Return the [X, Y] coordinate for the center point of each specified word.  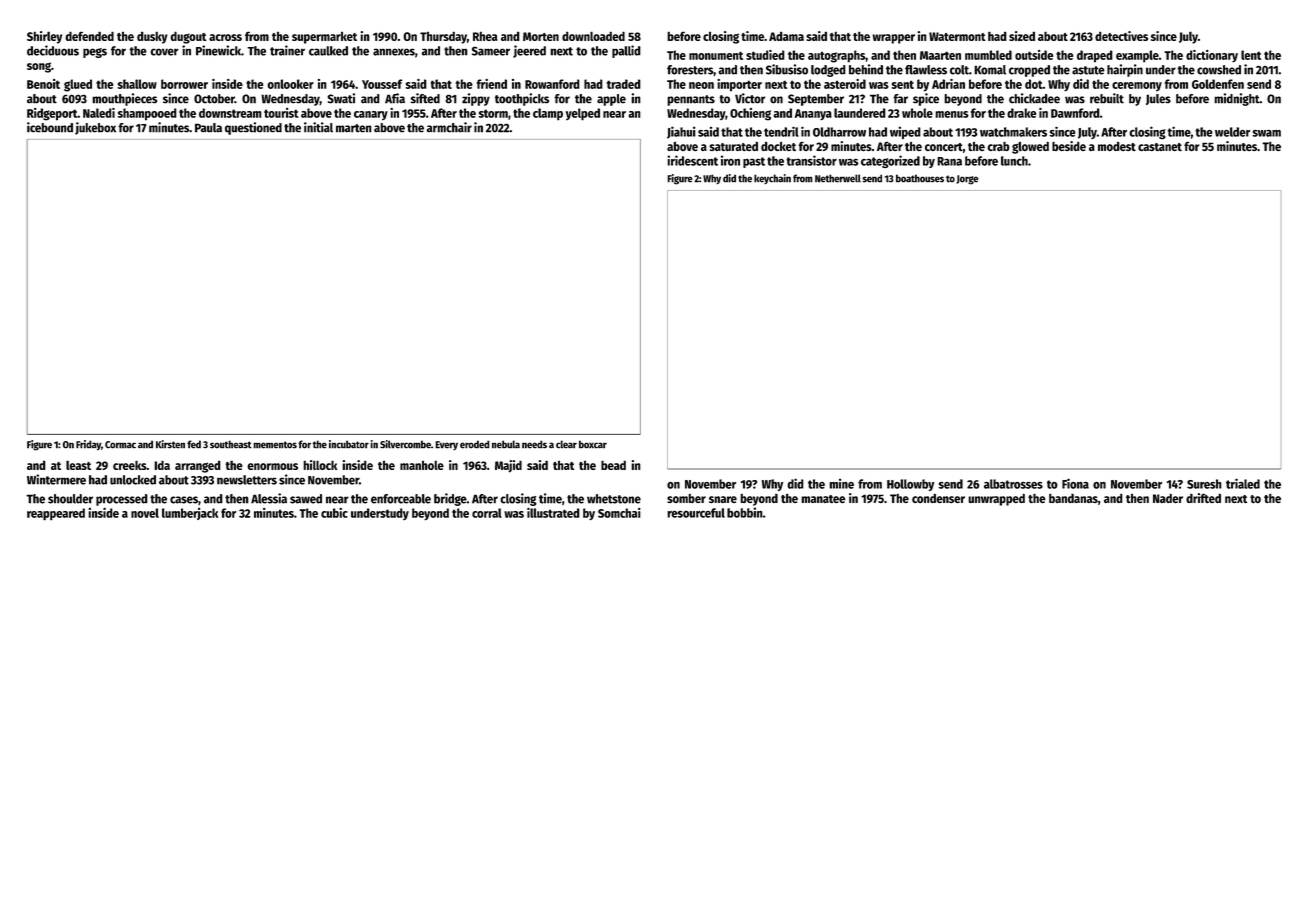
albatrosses [1013, 484]
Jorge [967, 180]
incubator [349, 444]
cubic [334, 513]
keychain [772, 179]
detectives [1121, 36]
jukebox [95, 128]
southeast [231, 444]
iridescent [692, 160]
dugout [188, 37]
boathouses [920, 178]
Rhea [485, 36]
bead [613, 465]
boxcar [593, 444]
